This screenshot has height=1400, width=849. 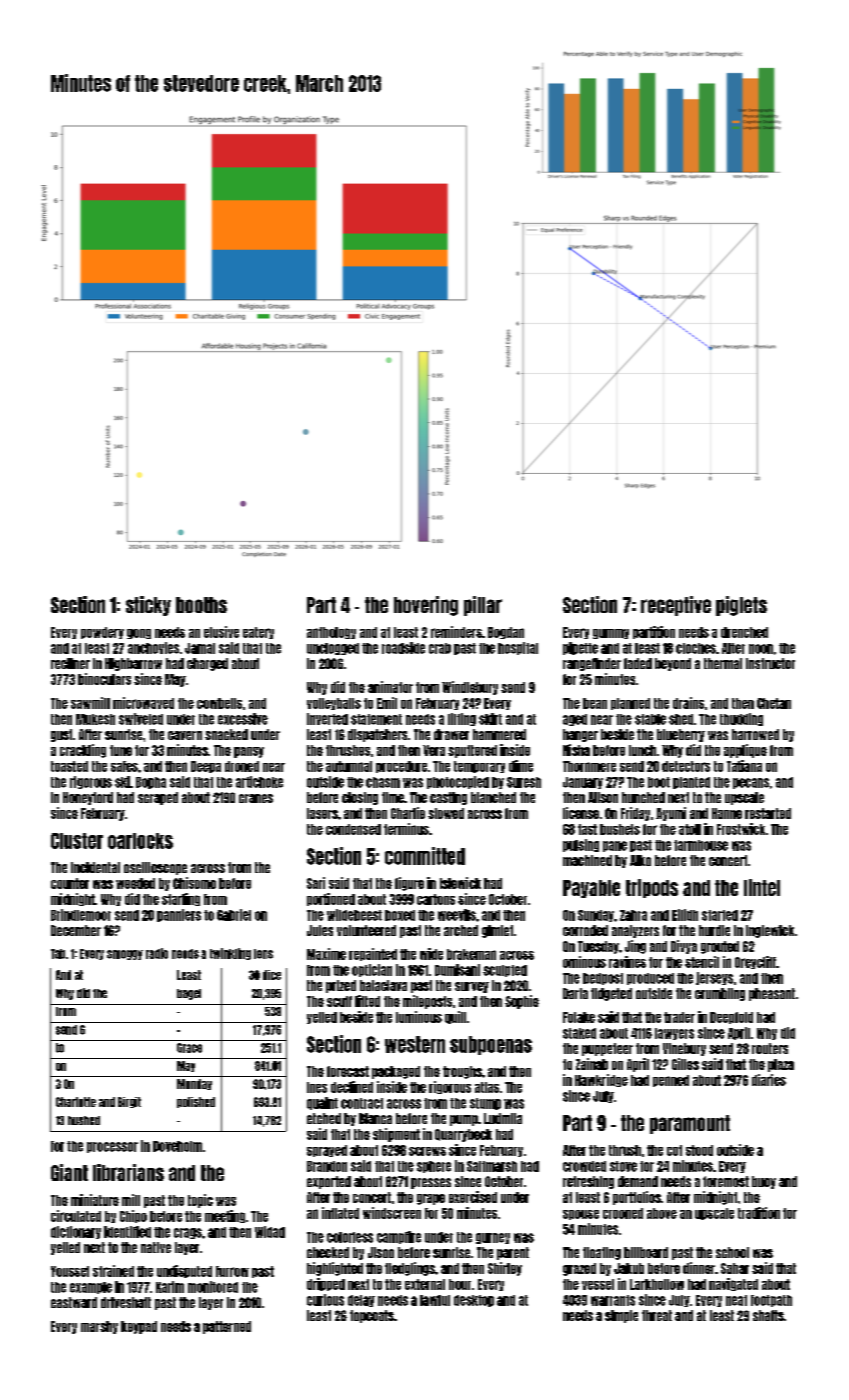 I want to click on faded, so click(x=638, y=663).
